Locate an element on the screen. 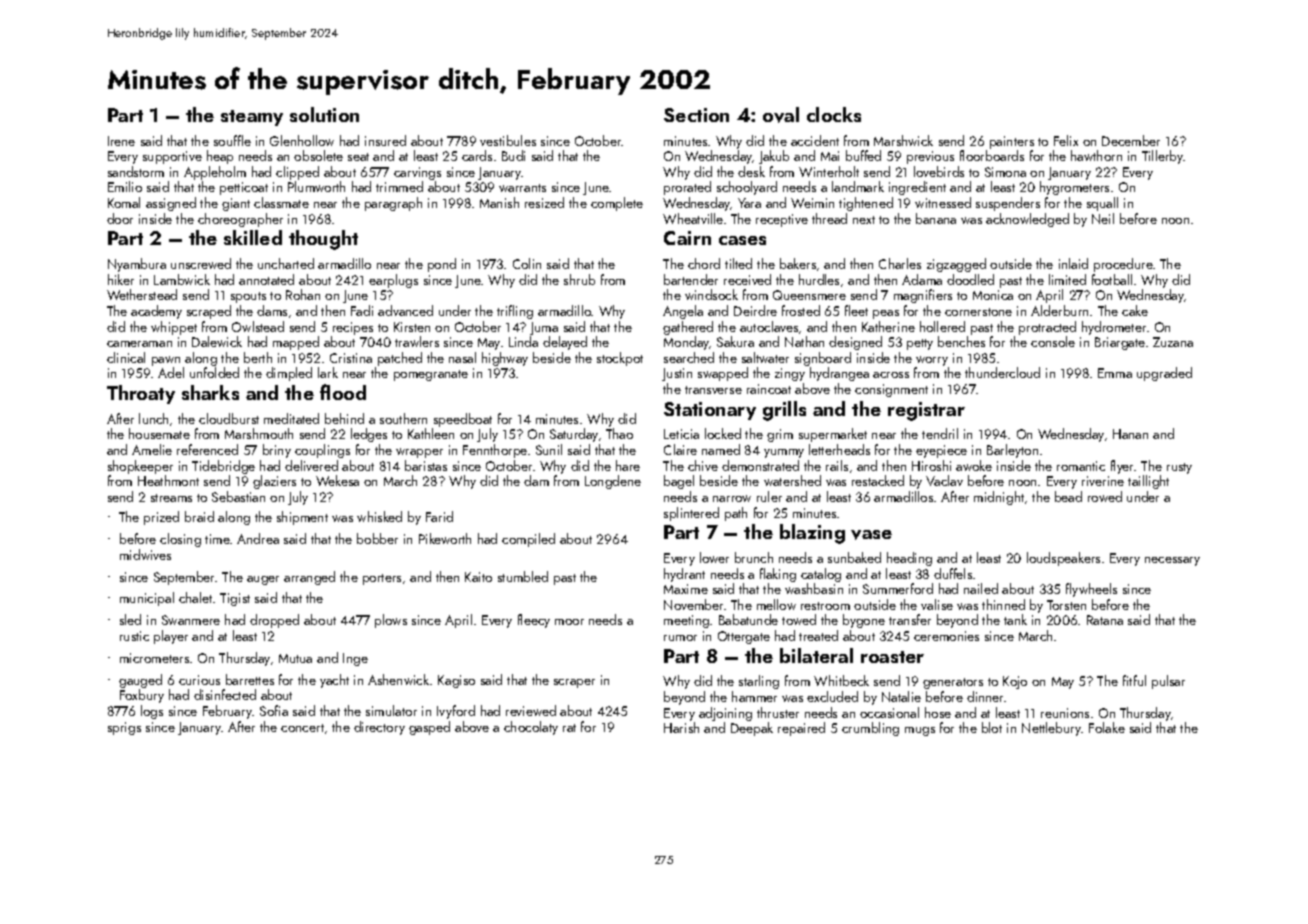 The width and height of the screenshot is (1308, 924). Swanmere is located at coordinates (191, 620).
